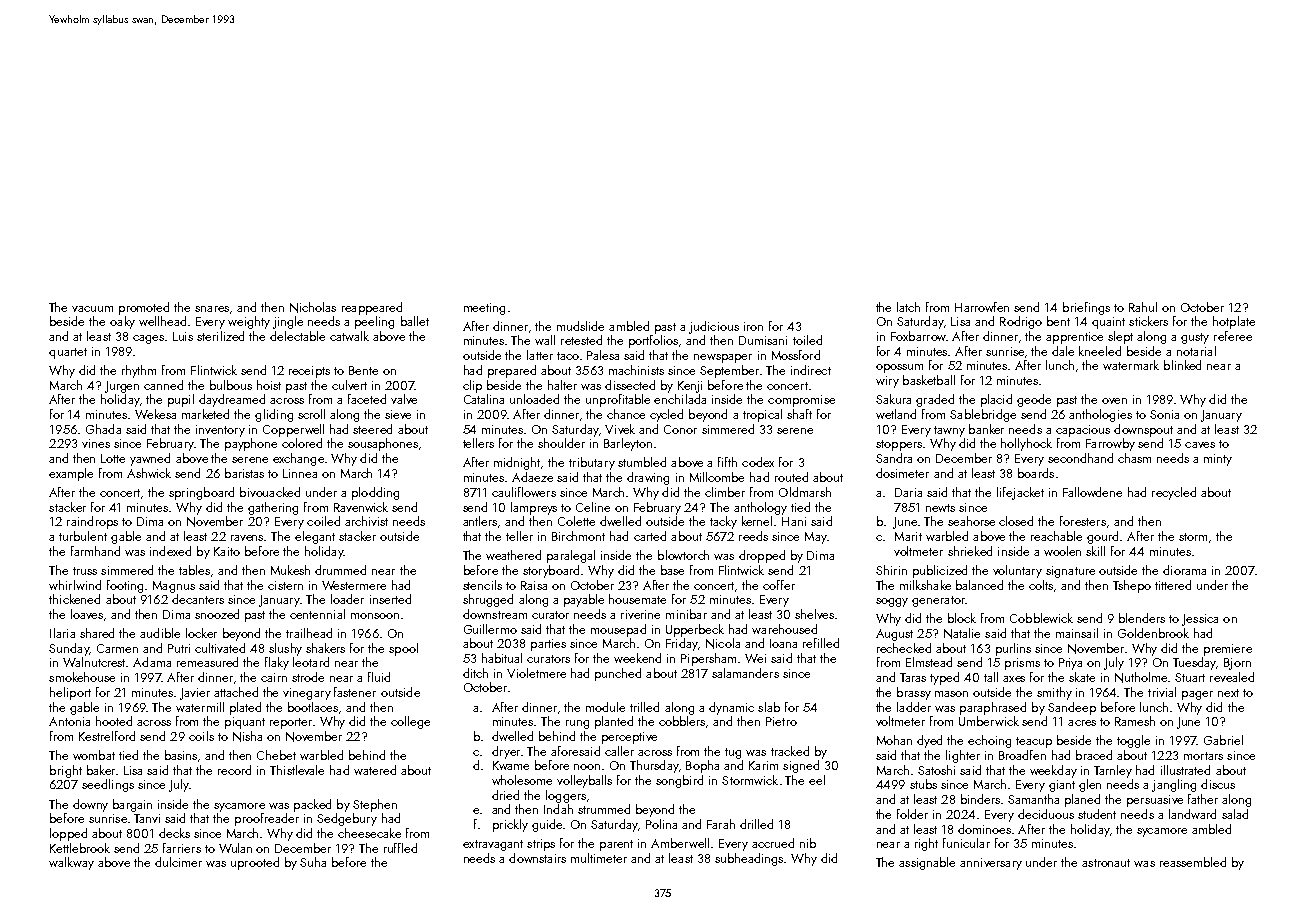 The width and height of the screenshot is (1308, 924). Describe the element at coordinates (680, 429) in the screenshot. I see `Conor` at that location.
